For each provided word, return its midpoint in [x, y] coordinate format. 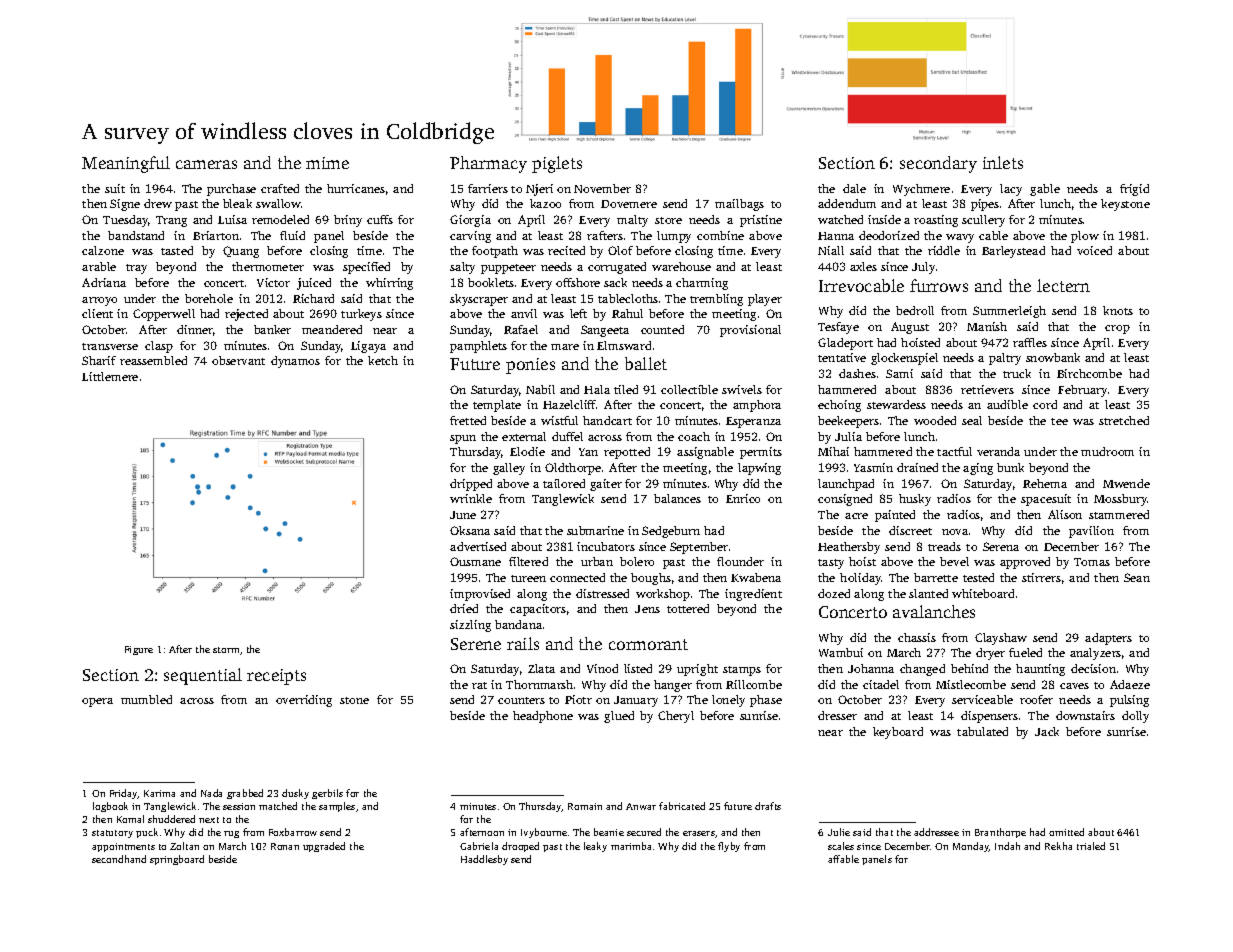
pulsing [1129, 701]
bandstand [136, 235]
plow [1085, 237]
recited [566, 250]
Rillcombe [754, 684]
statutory [112, 834]
